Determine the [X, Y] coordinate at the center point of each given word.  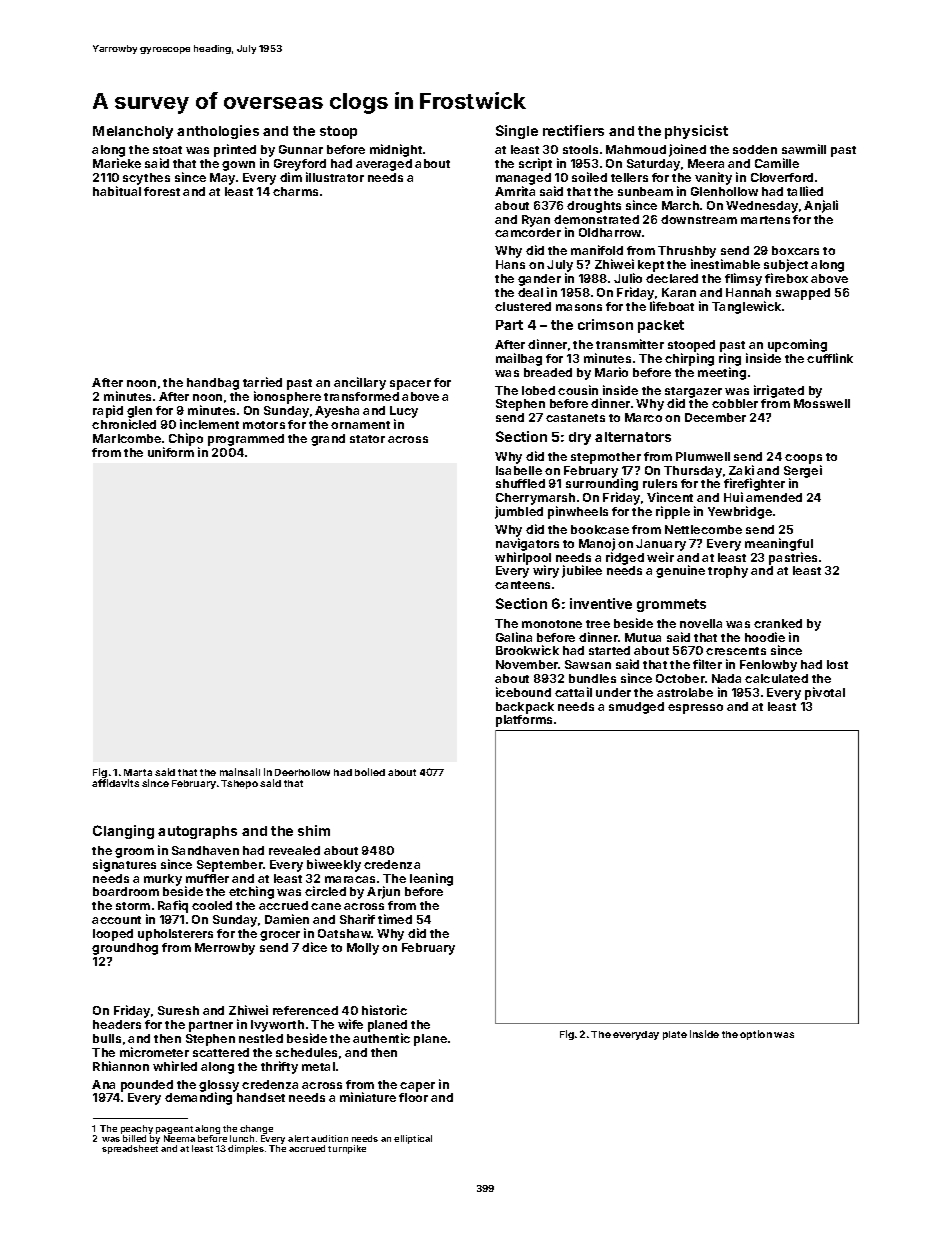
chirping [689, 359]
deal [530, 292]
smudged [636, 708]
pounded [147, 1086]
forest [162, 191]
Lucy [404, 412]
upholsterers [175, 935]
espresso [695, 709]
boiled [370, 772]
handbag [213, 384]
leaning [431, 879]
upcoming [797, 345]
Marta [138, 772]
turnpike [347, 1149]
